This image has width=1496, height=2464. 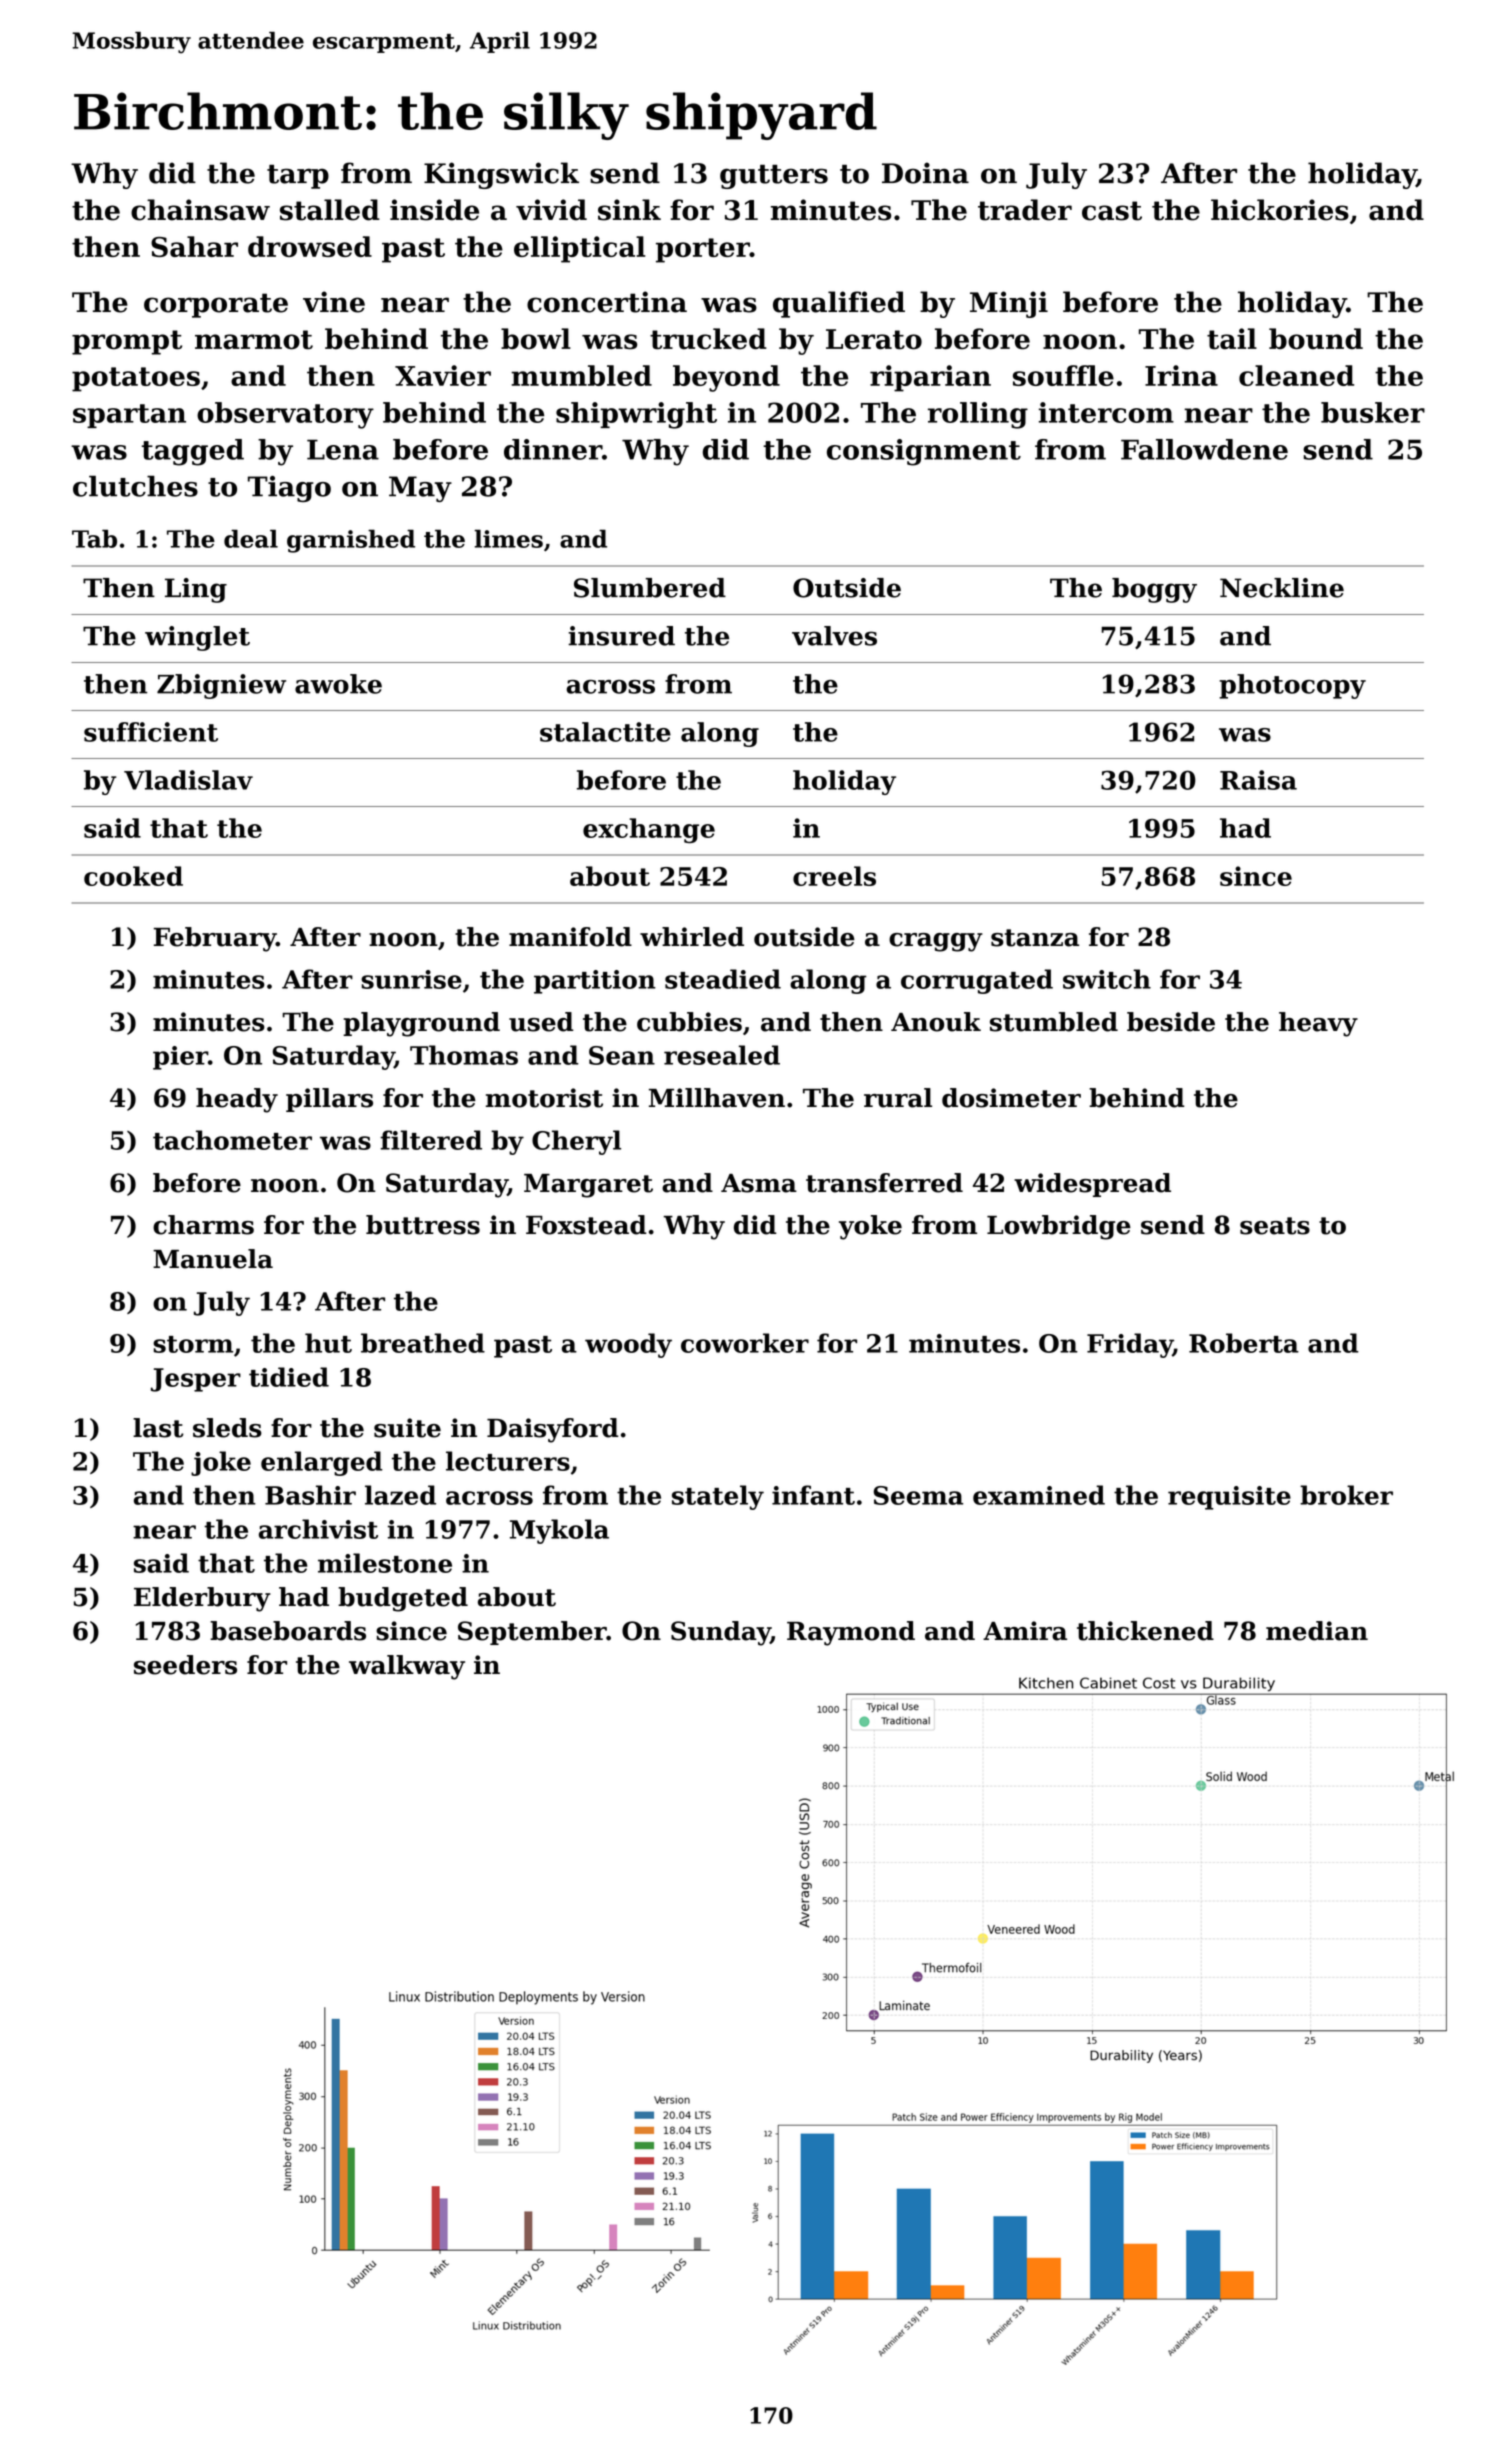 What do you see at coordinates (232, 1140) in the image?
I see `tachometer` at bounding box center [232, 1140].
